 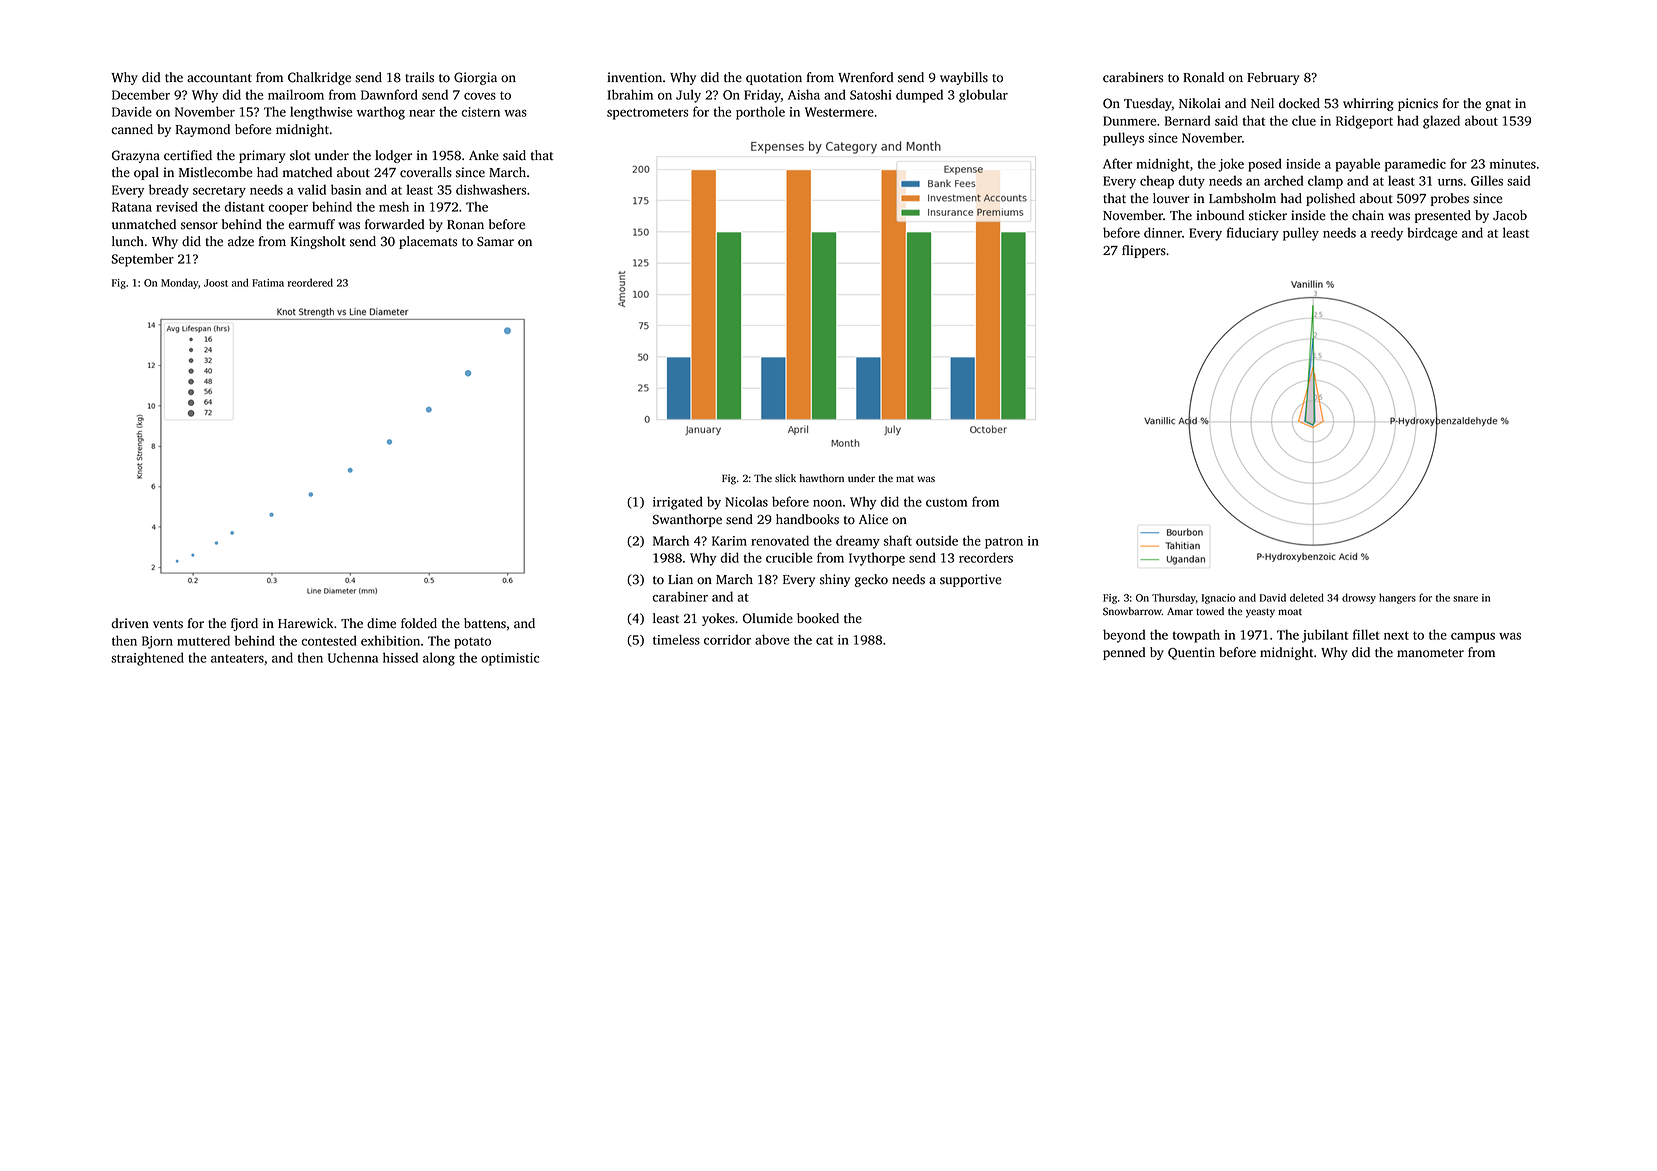 What do you see at coordinates (244, 206) in the page?
I see `distant` at bounding box center [244, 206].
